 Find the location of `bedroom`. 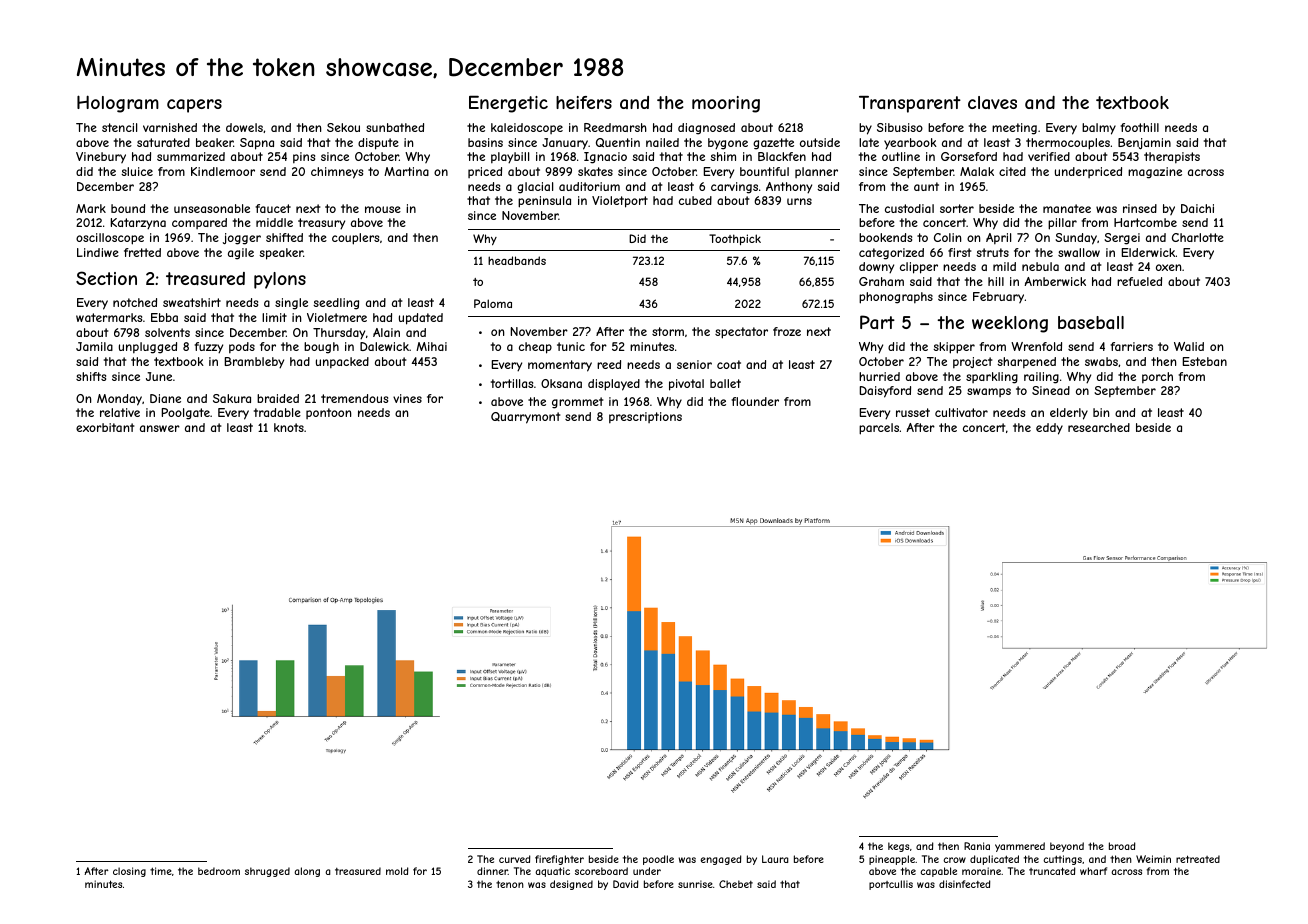

bedroom is located at coordinates (219, 871).
